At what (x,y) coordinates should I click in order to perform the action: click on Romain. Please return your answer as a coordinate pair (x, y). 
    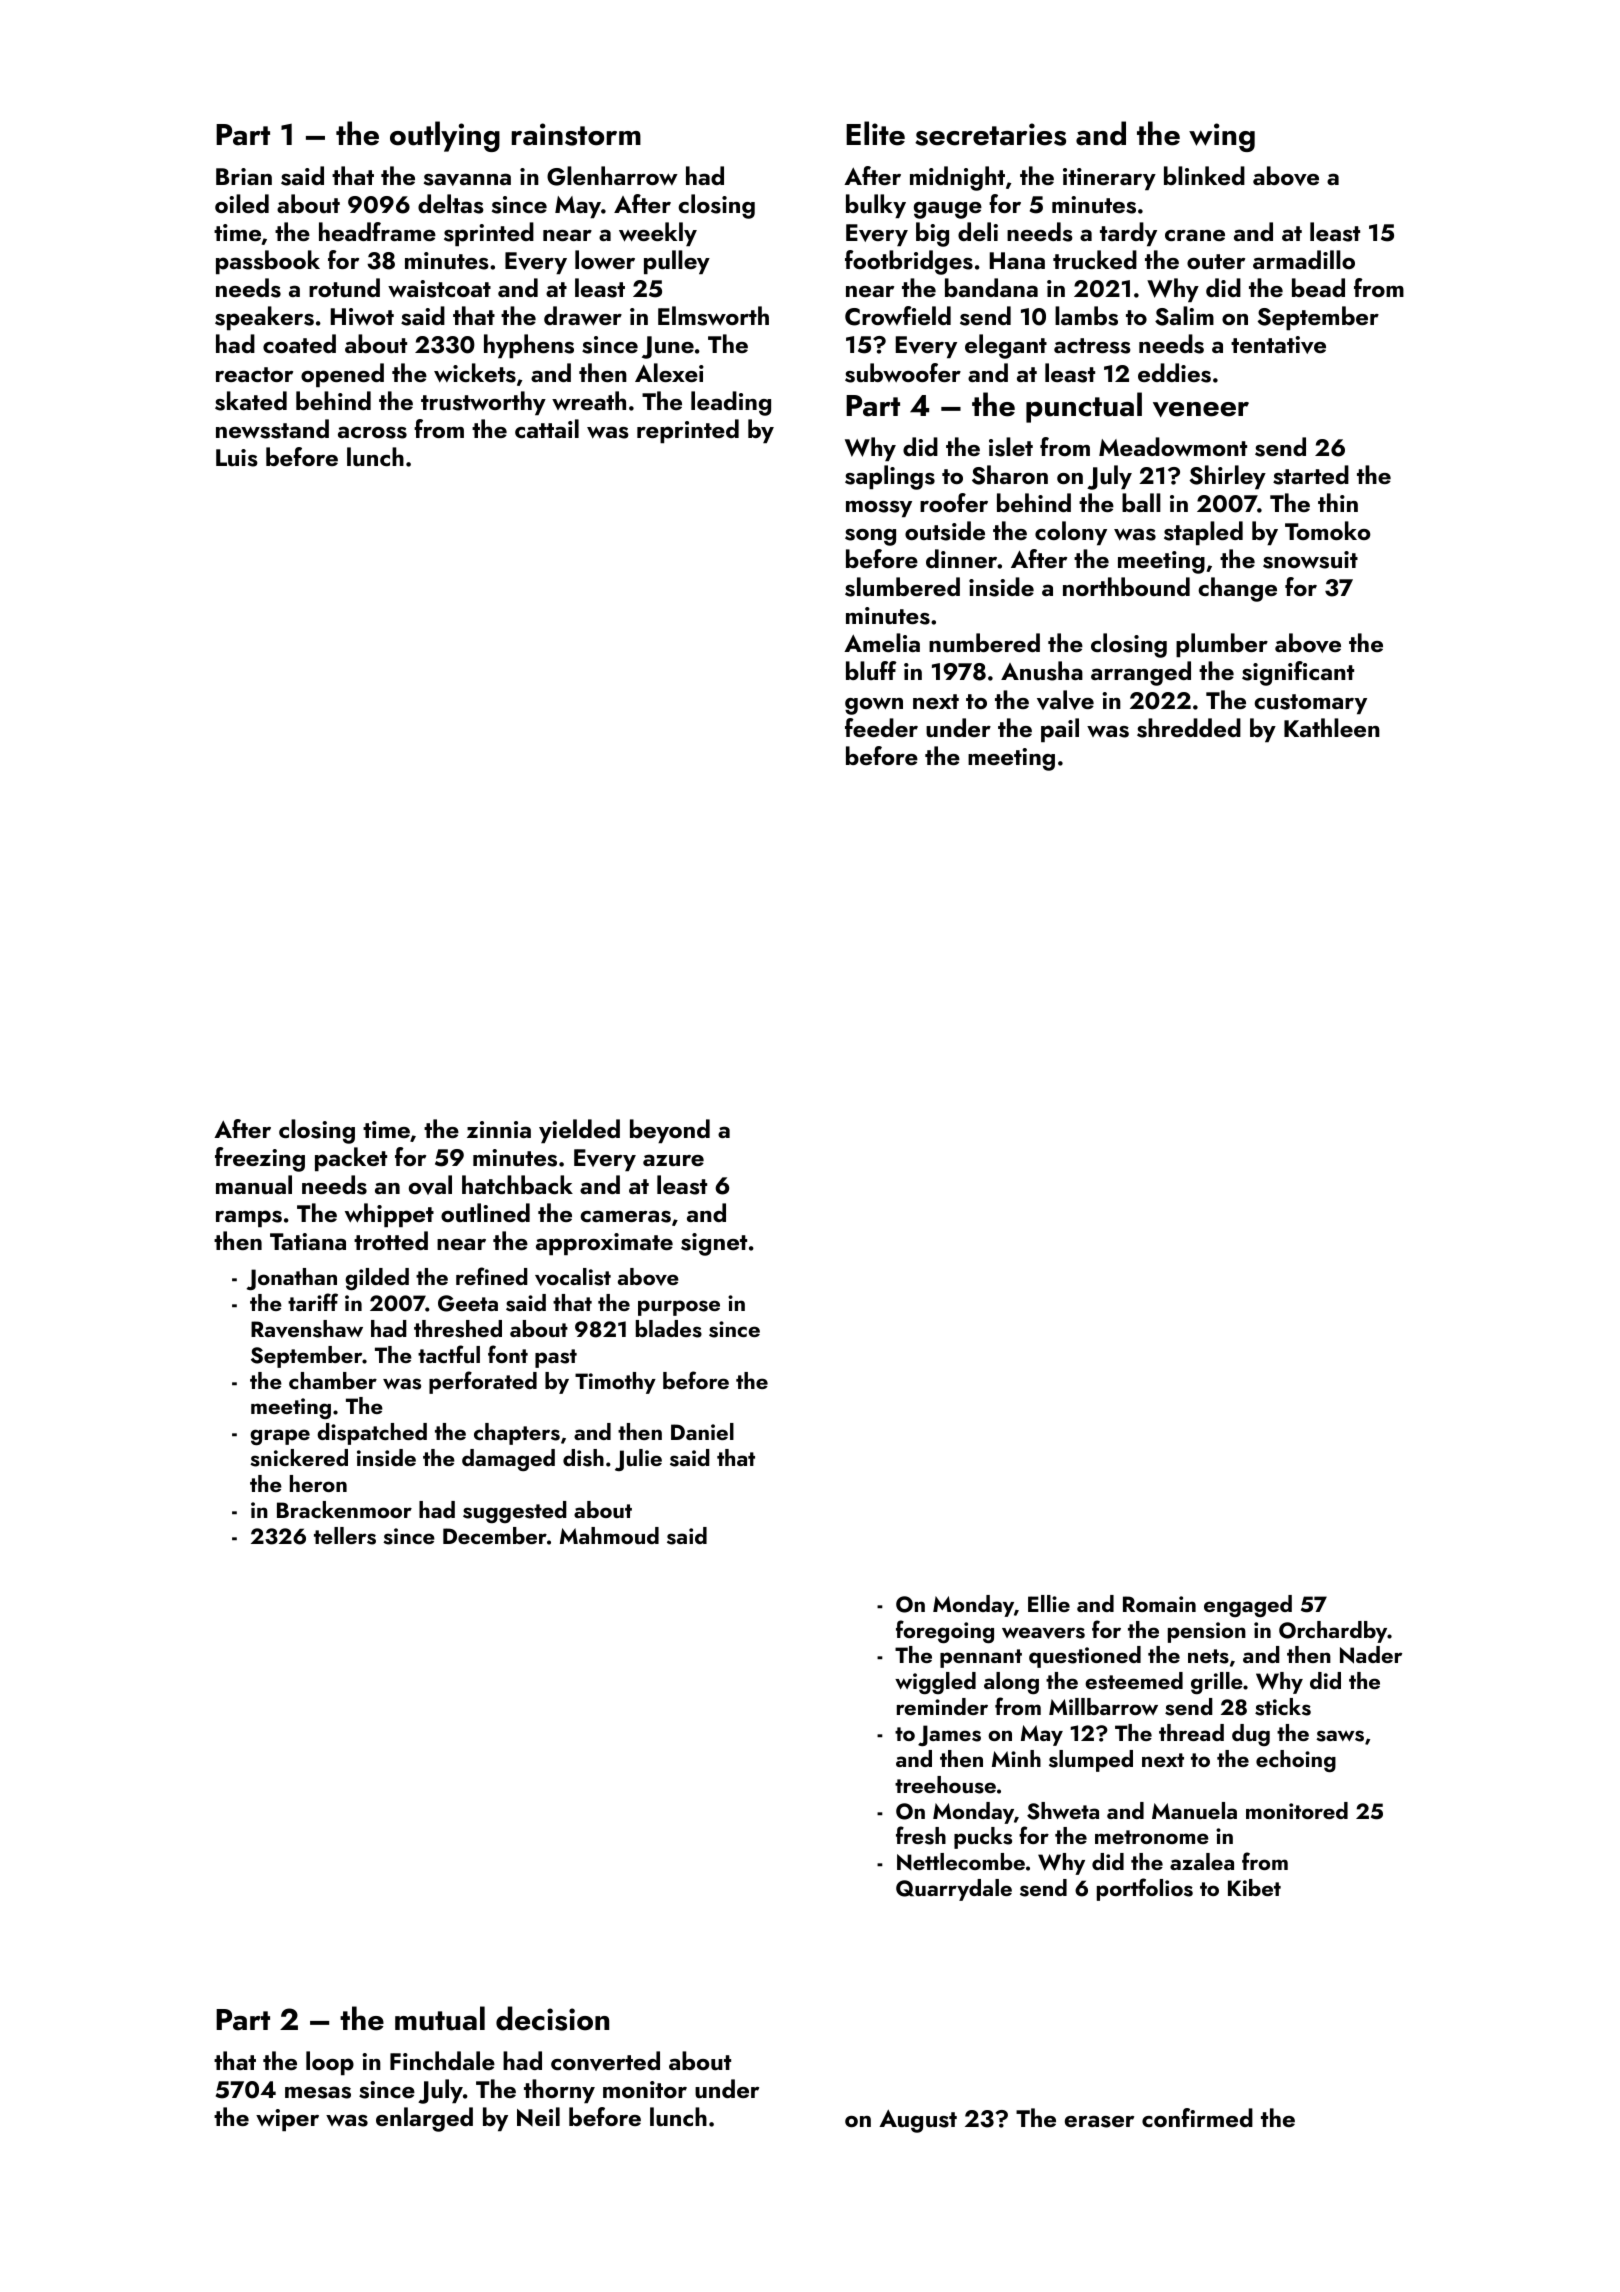
    Looking at the image, I should click on (1159, 1604).
